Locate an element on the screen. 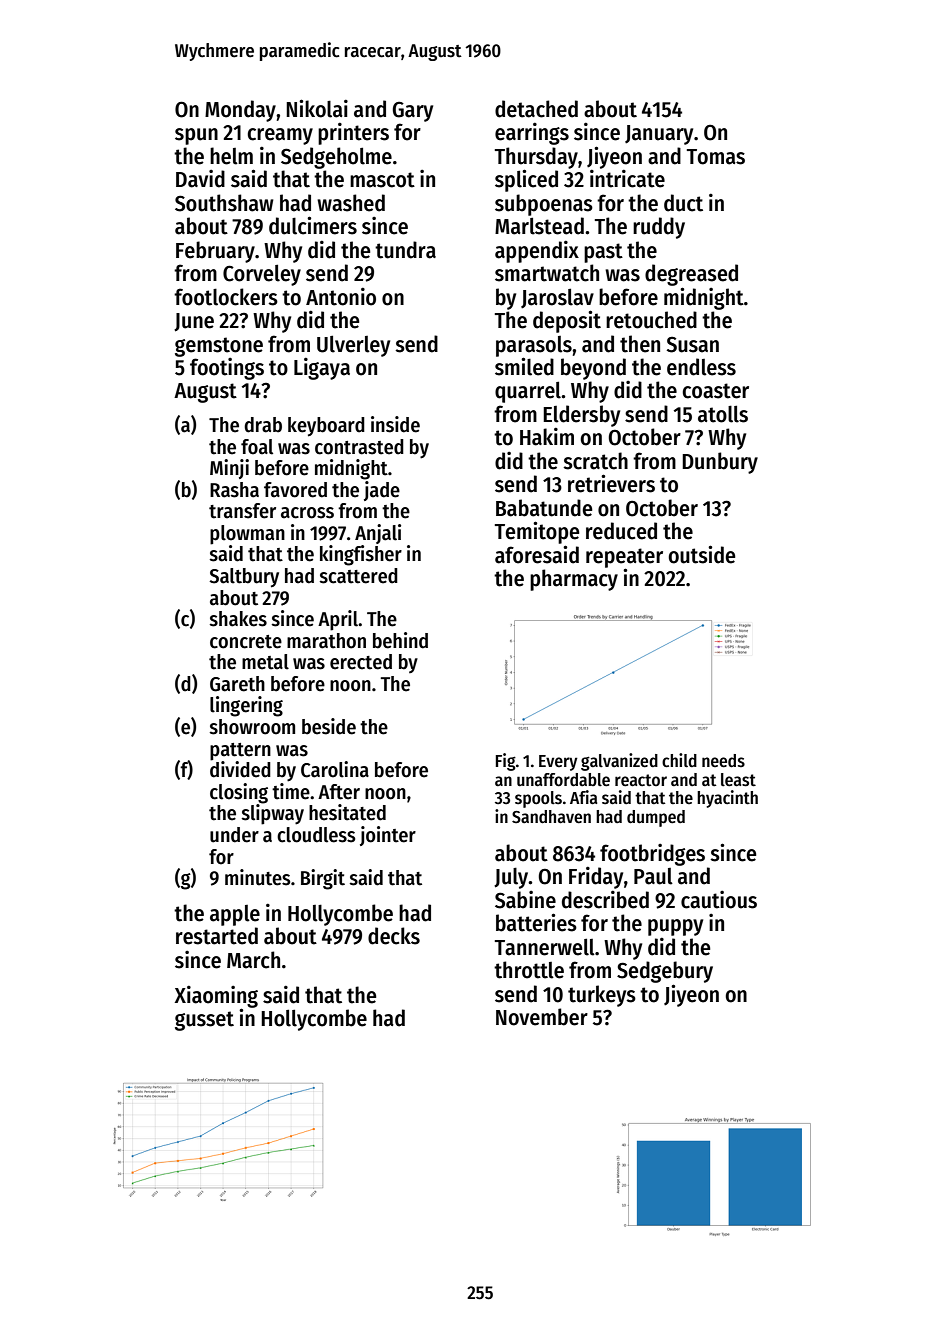 The height and width of the screenshot is (1326, 935). Anjali is located at coordinates (378, 534).
